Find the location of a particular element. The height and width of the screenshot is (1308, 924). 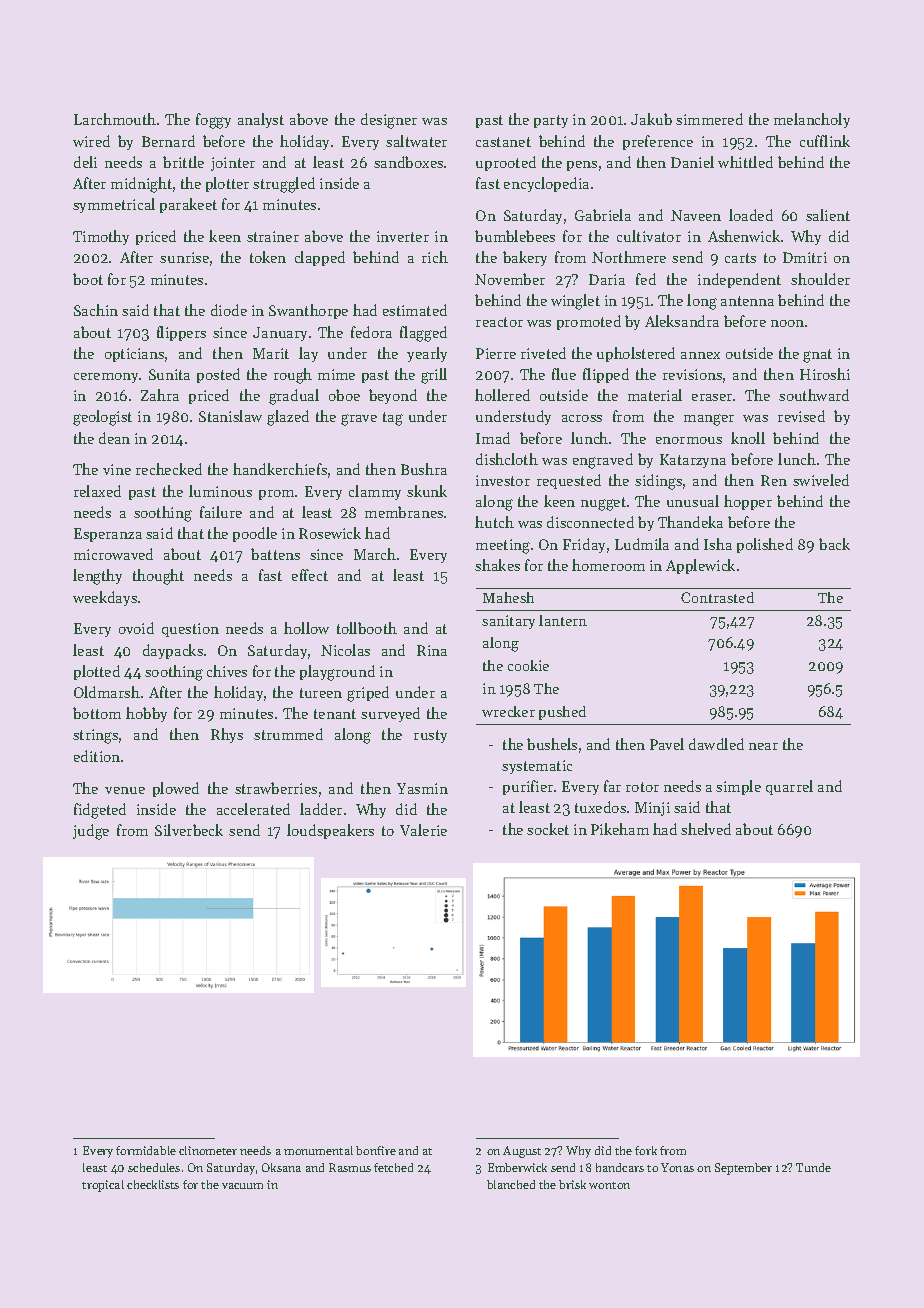

tropical is located at coordinates (103, 1186).
